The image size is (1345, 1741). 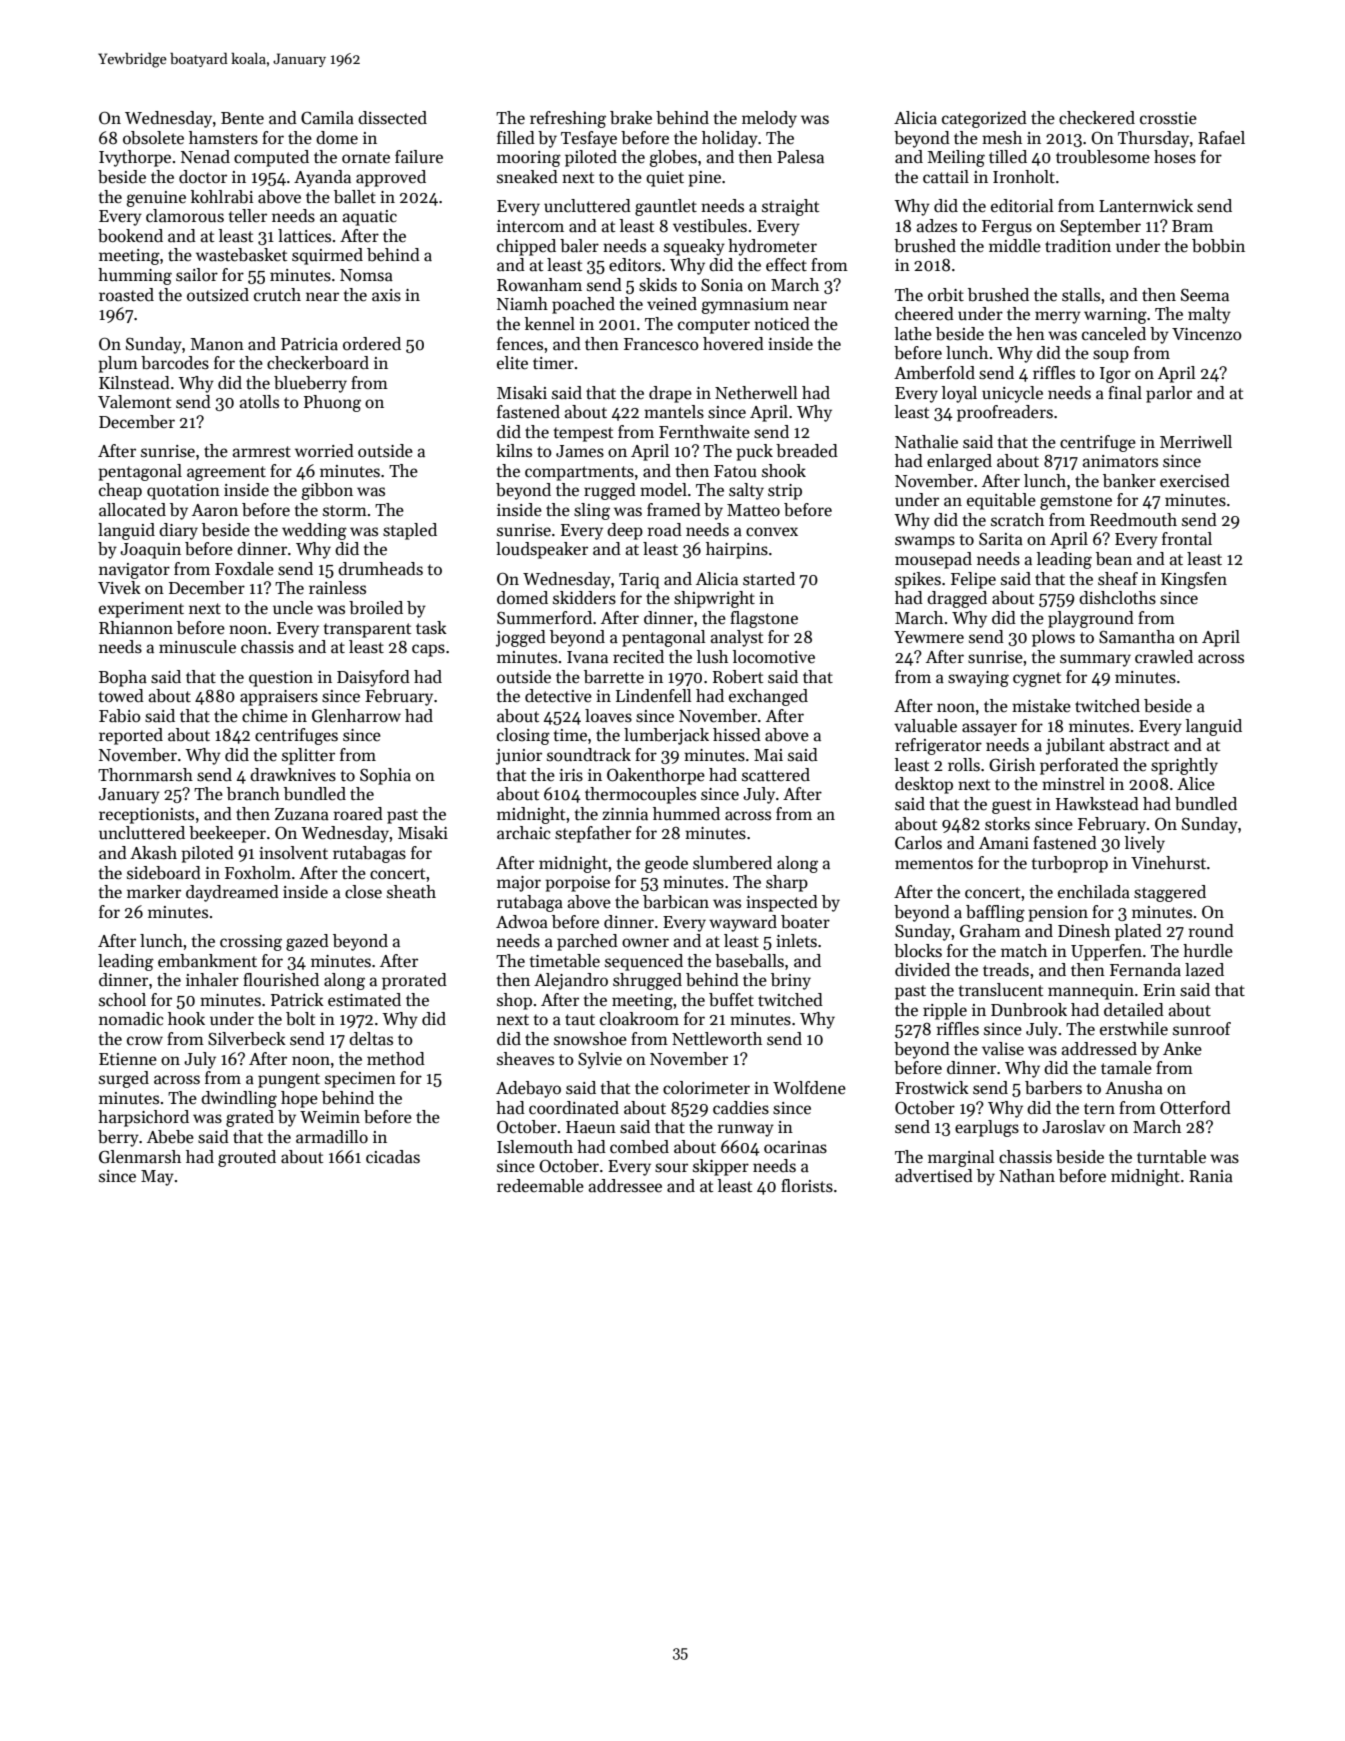 I want to click on roasted, so click(x=126, y=295).
